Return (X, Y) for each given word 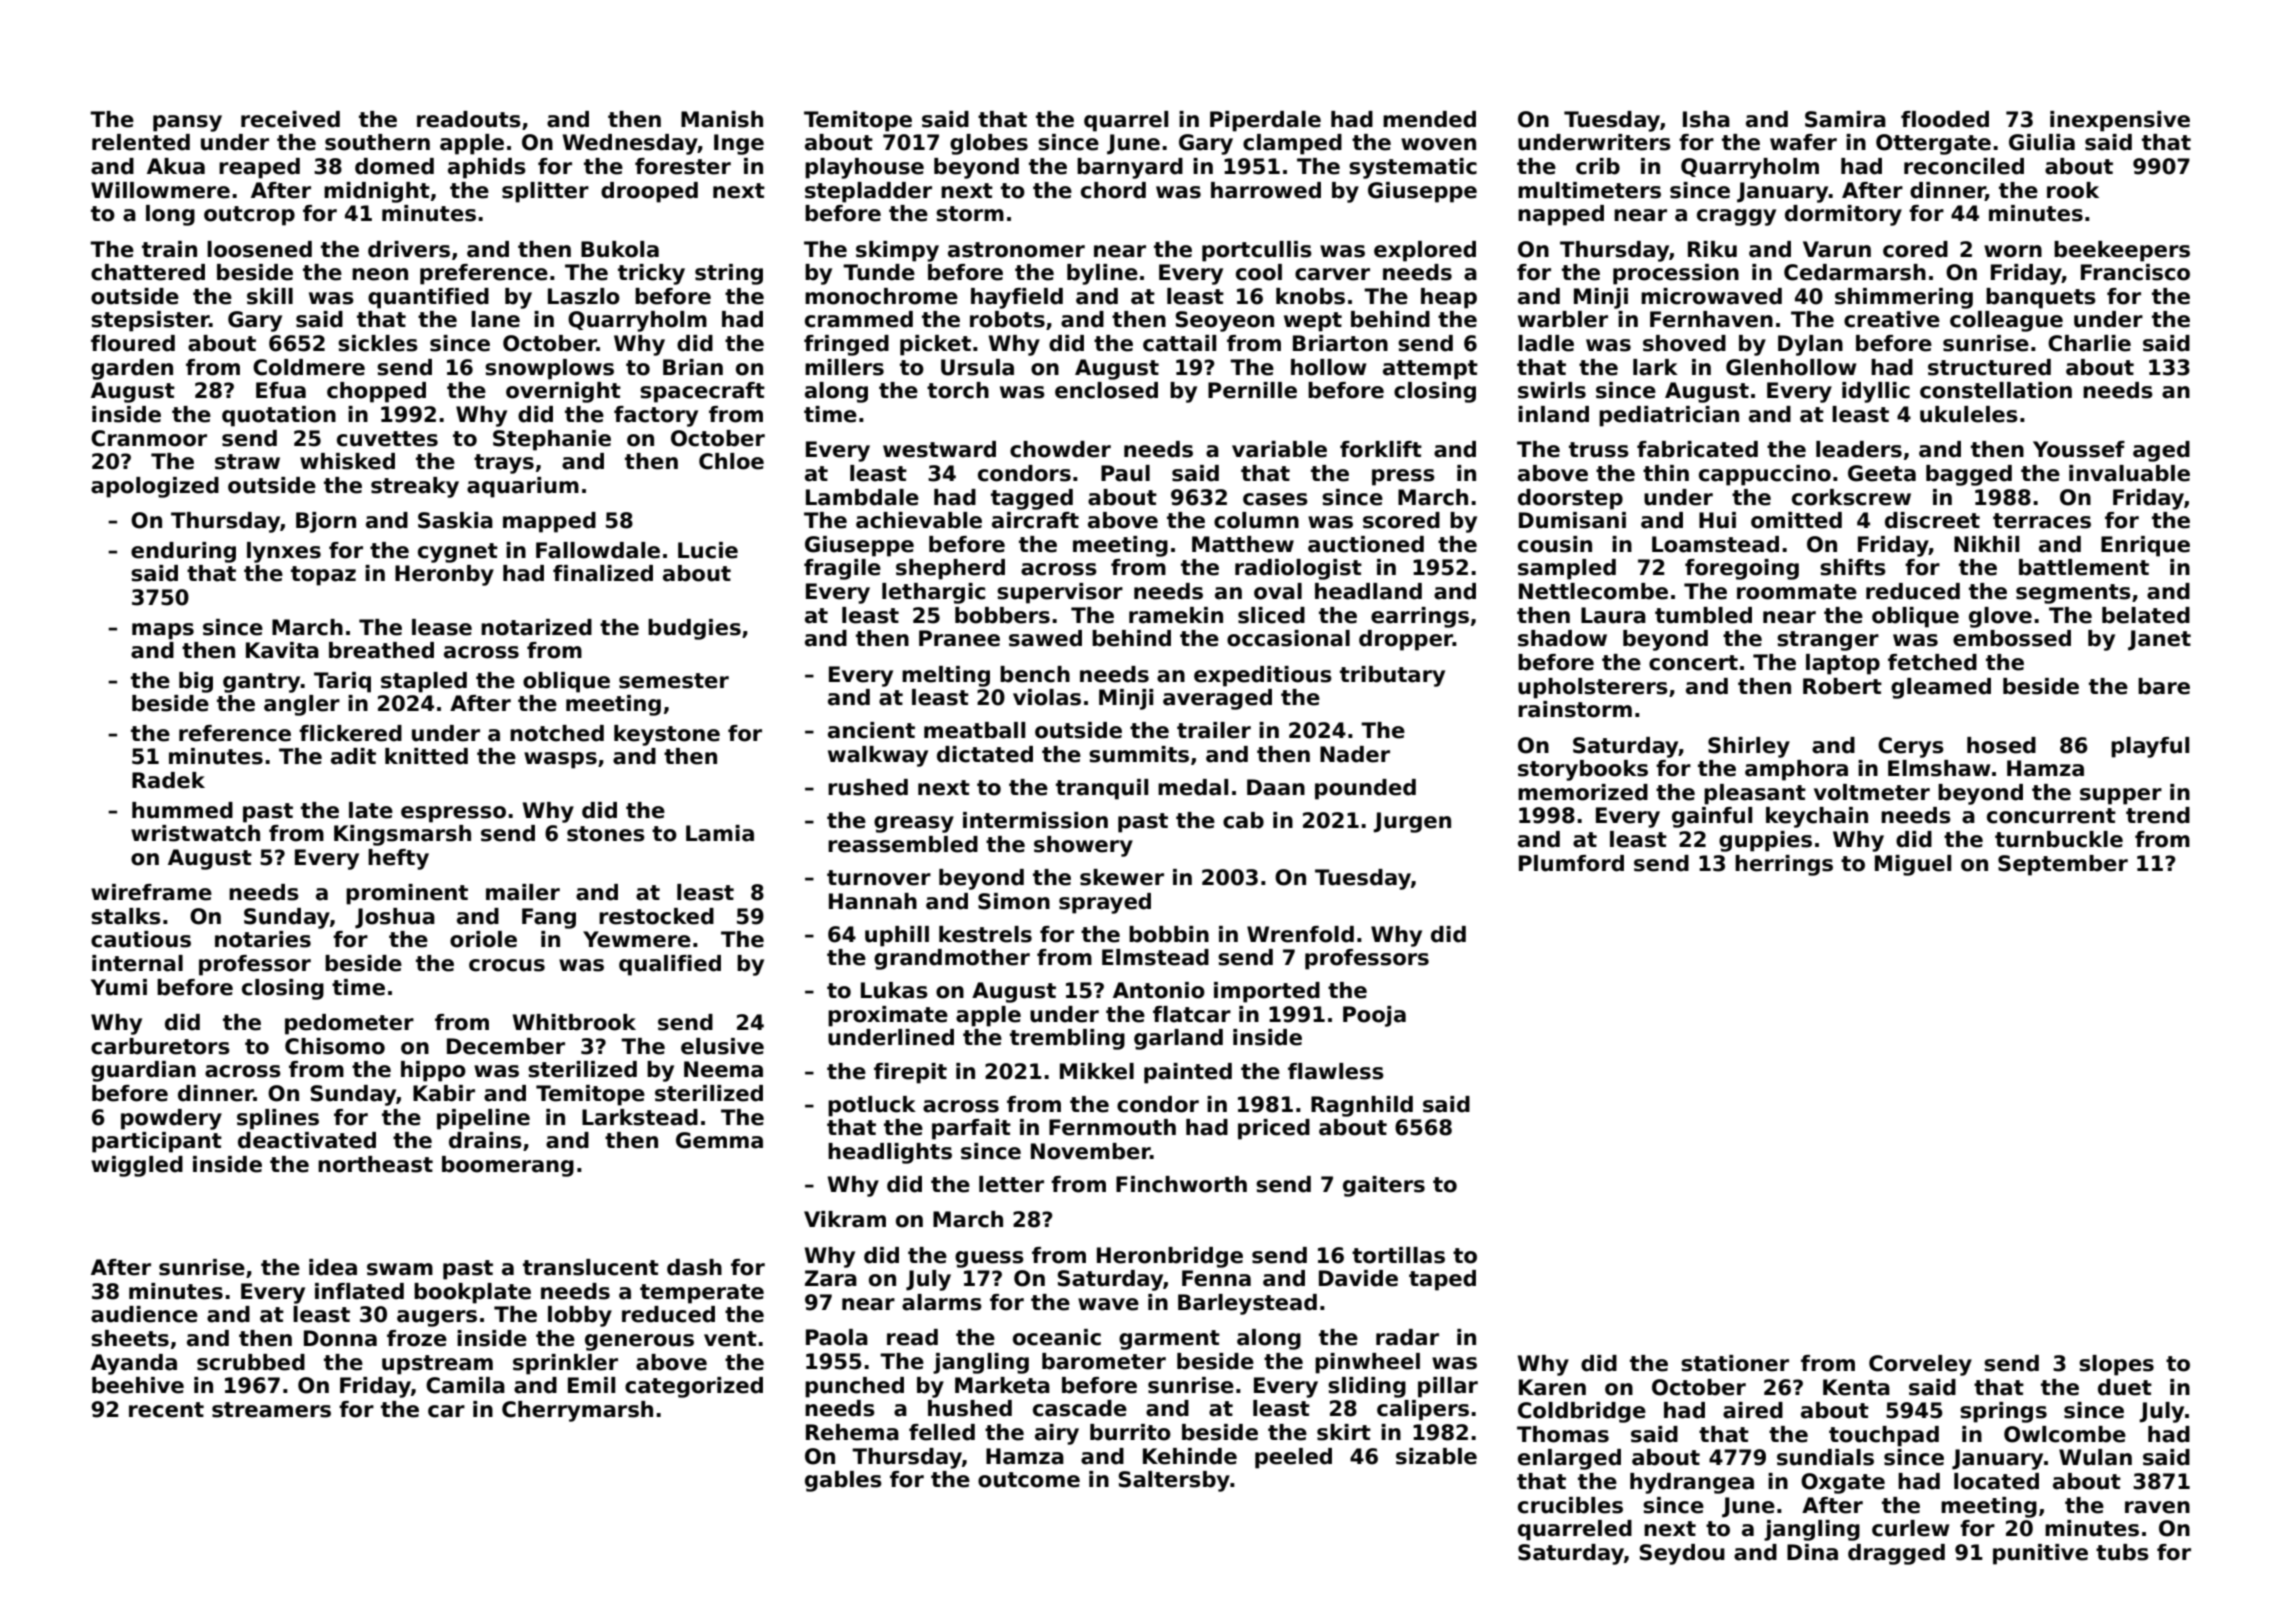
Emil (591, 1385)
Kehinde (1190, 1456)
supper (2121, 796)
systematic (1413, 168)
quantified (428, 298)
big (196, 682)
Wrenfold (1300, 934)
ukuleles (1969, 414)
